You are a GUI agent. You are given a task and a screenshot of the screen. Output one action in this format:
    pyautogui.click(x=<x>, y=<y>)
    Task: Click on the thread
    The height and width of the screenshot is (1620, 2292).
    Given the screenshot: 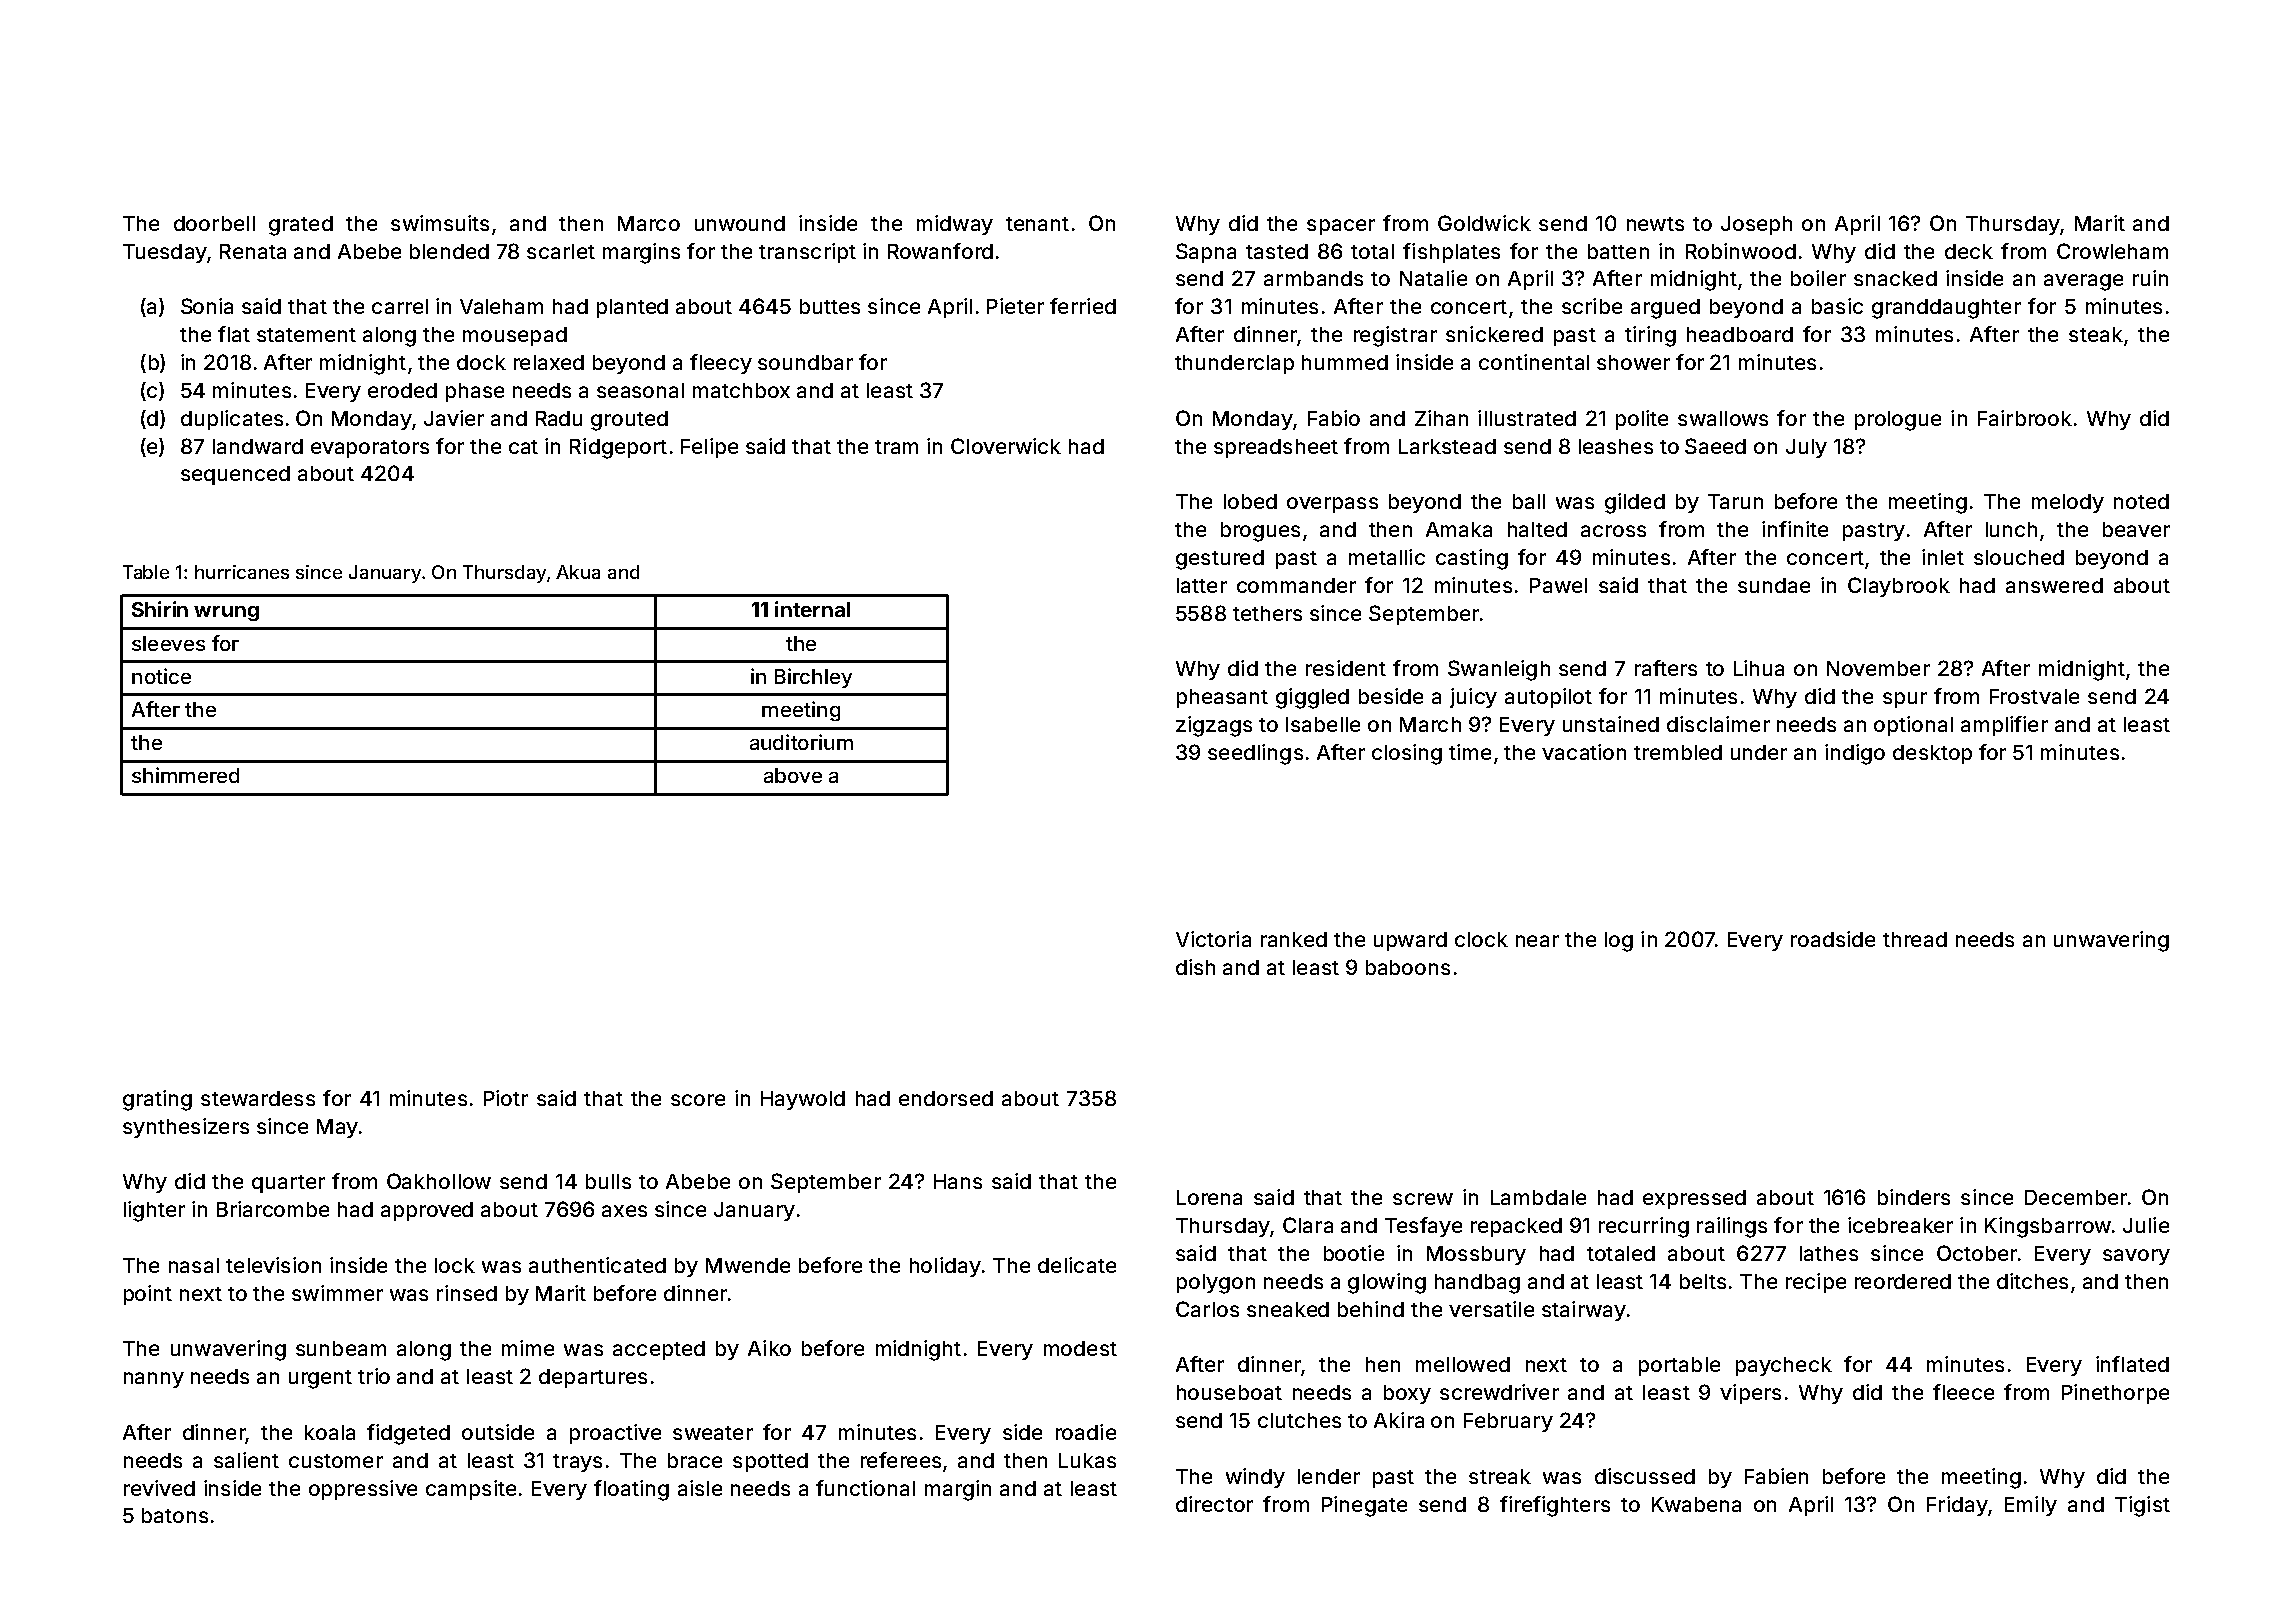 What is the action you would take?
    pyautogui.click(x=1915, y=939)
